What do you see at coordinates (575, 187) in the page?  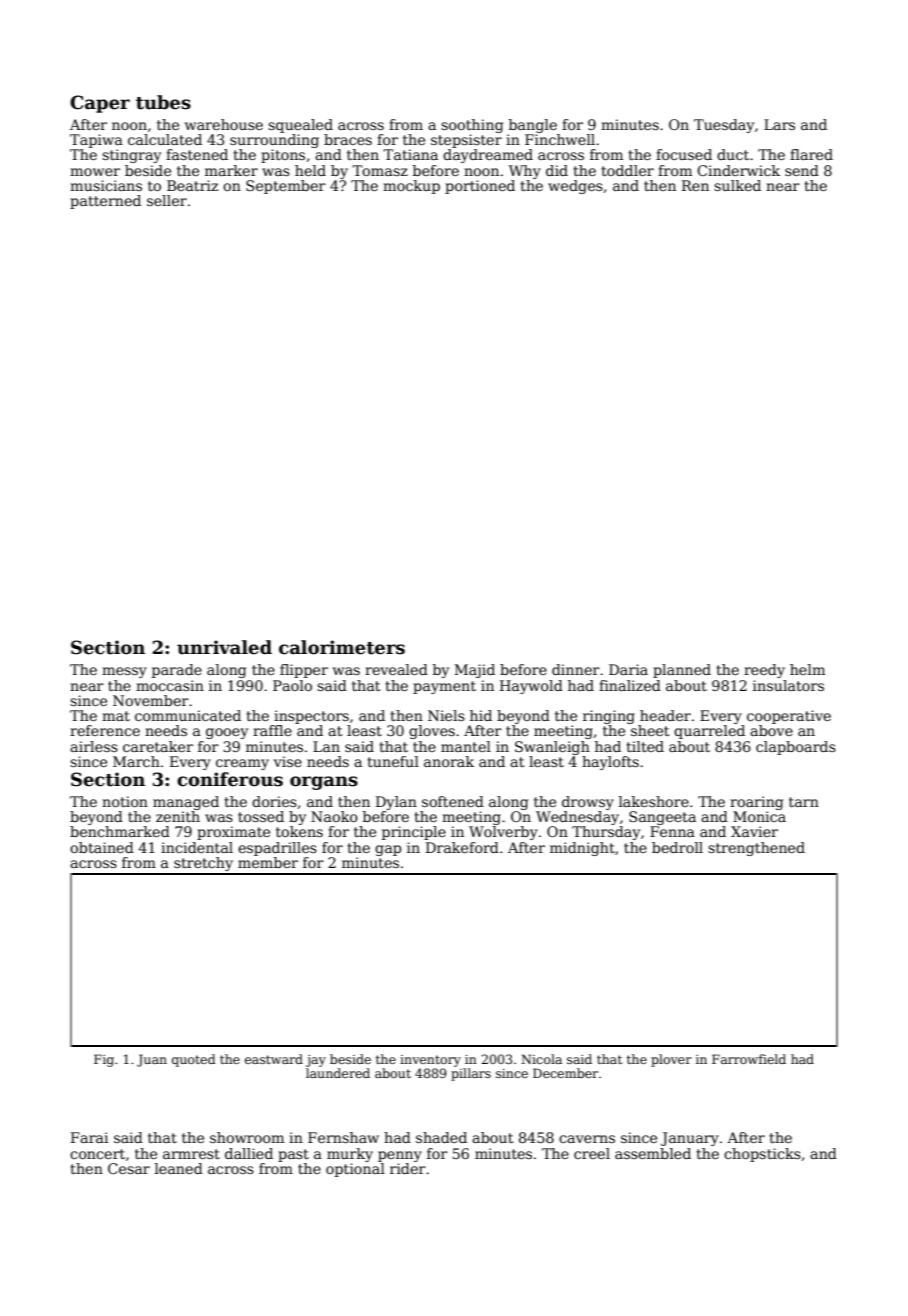 I see `wedges` at bounding box center [575, 187].
